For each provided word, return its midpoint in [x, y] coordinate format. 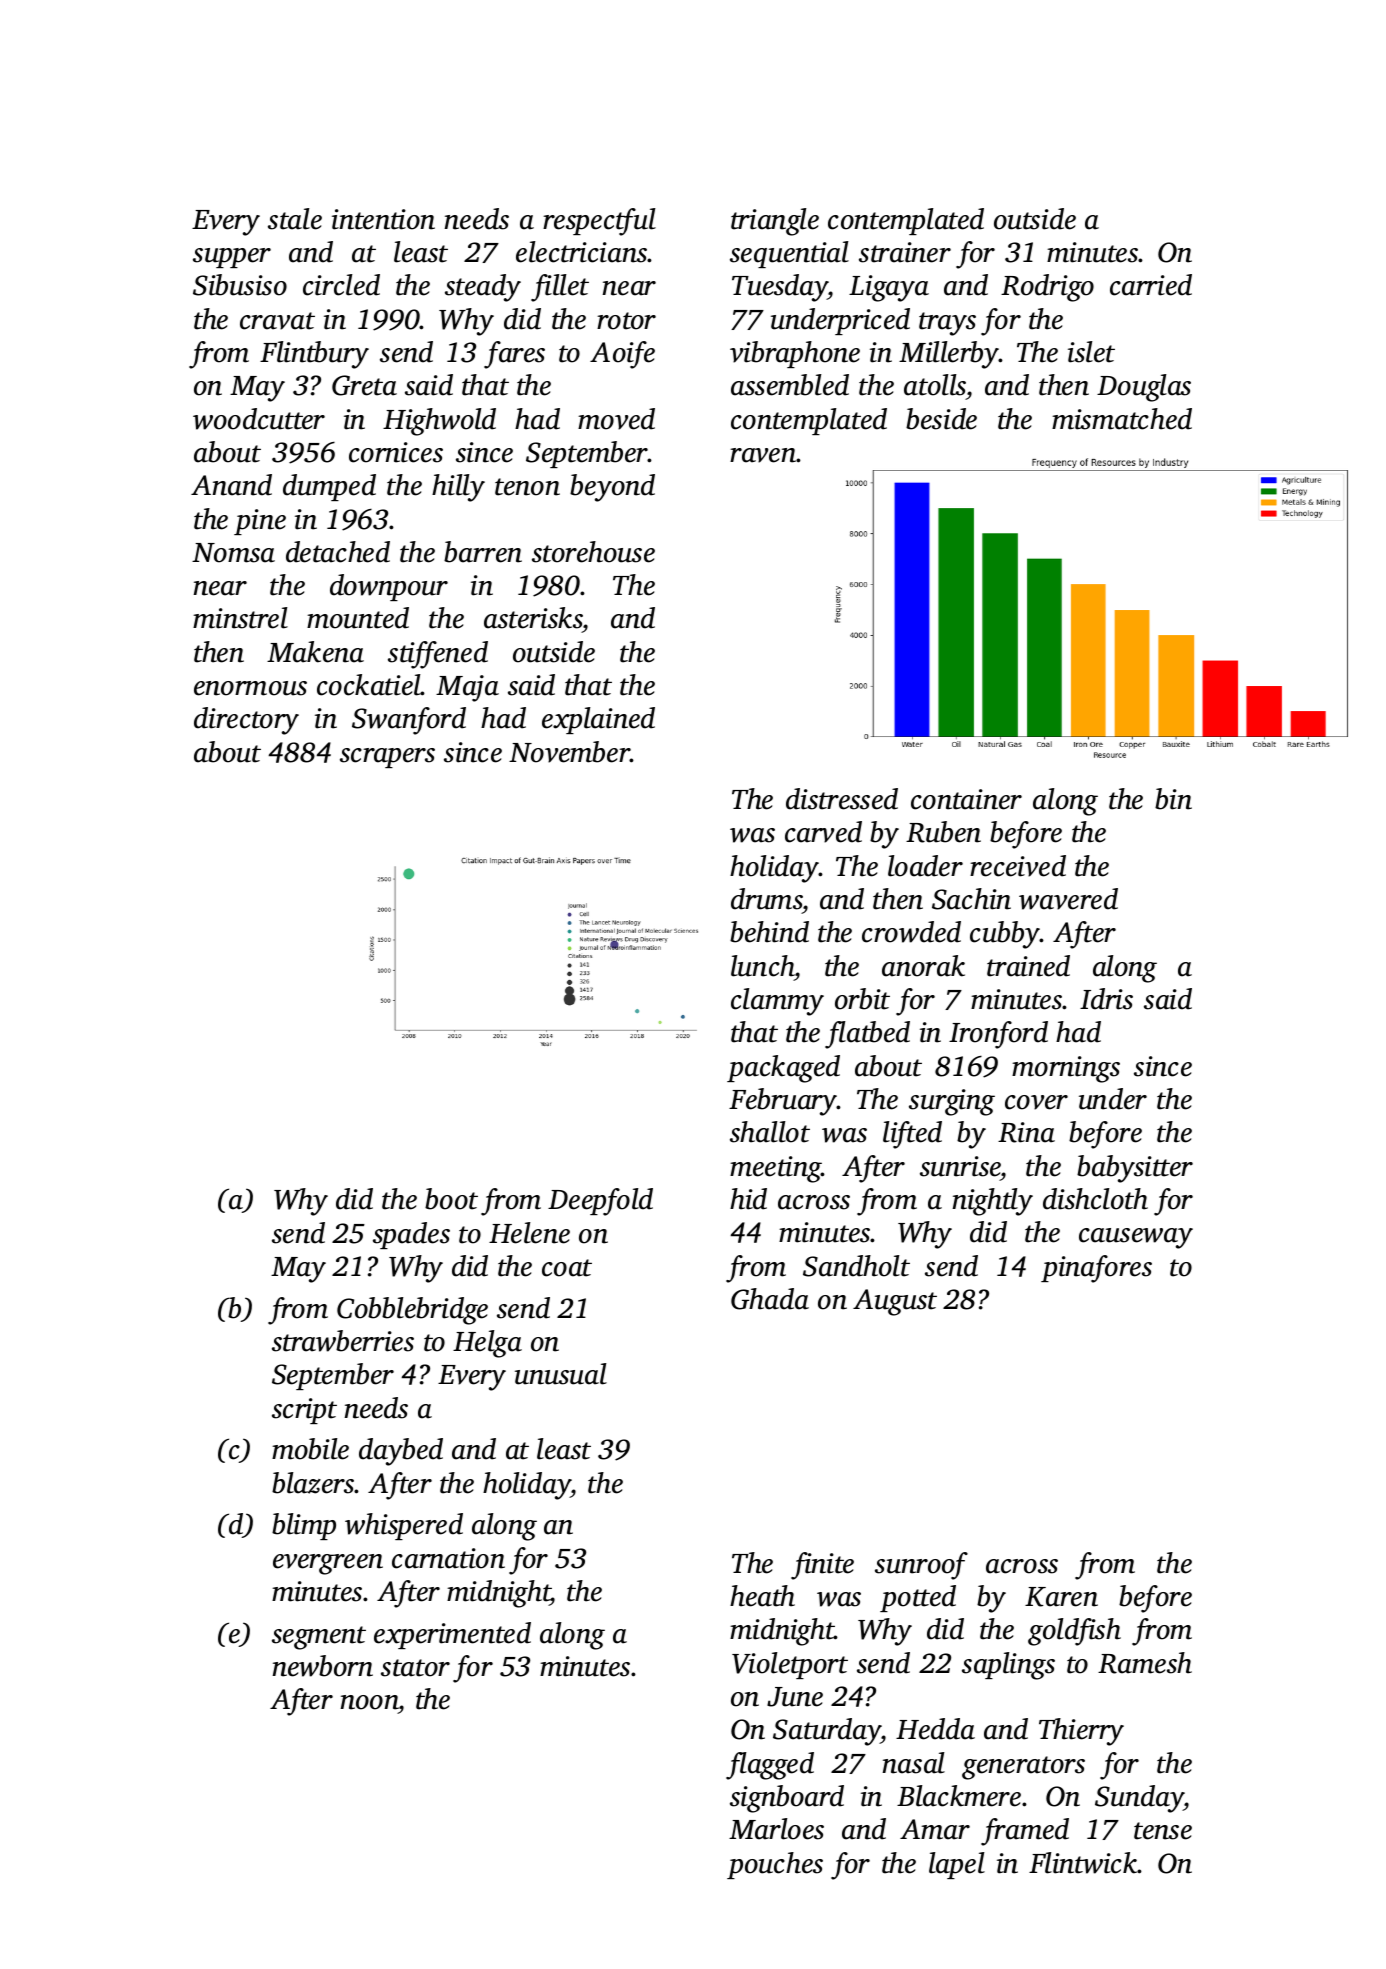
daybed [401, 1452]
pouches [775, 1865]
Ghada [770, 1299]
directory [246, 721]
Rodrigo [1047, 288]
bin [1173, 799]
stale [295, 219]
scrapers [387, 758]
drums [767, 899]
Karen [1061, 1597]
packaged [783, 1069]
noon [369, 1702]
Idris [1106, 999]
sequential [789, 254]
